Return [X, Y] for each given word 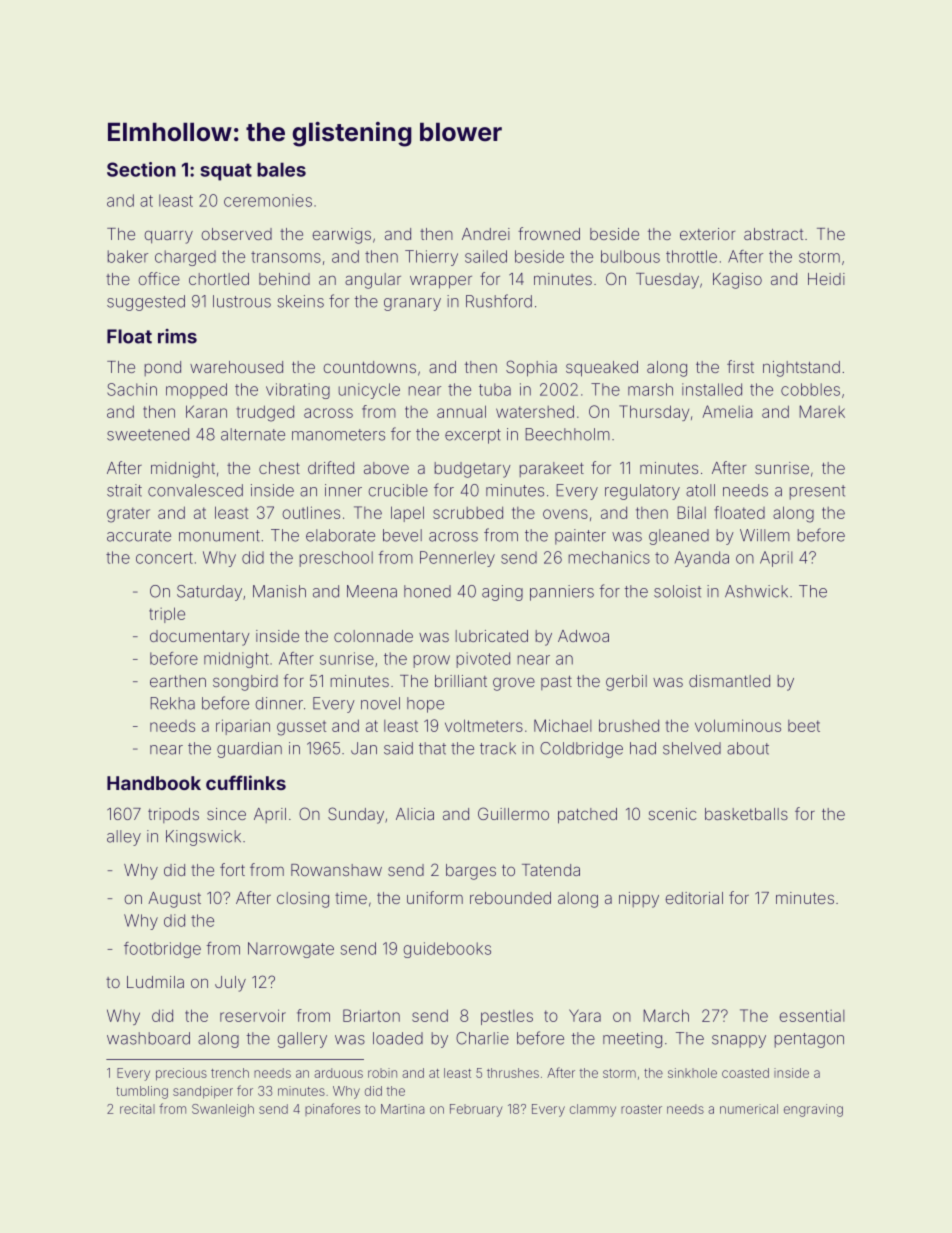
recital [137, 1109]
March [666, 1015]
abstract [773, 234]
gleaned [679, 537]
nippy [639, 900]
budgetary [473, 470]
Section [141, 169]
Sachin [132, 389]
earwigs [341, 236]
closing [303, 900]
